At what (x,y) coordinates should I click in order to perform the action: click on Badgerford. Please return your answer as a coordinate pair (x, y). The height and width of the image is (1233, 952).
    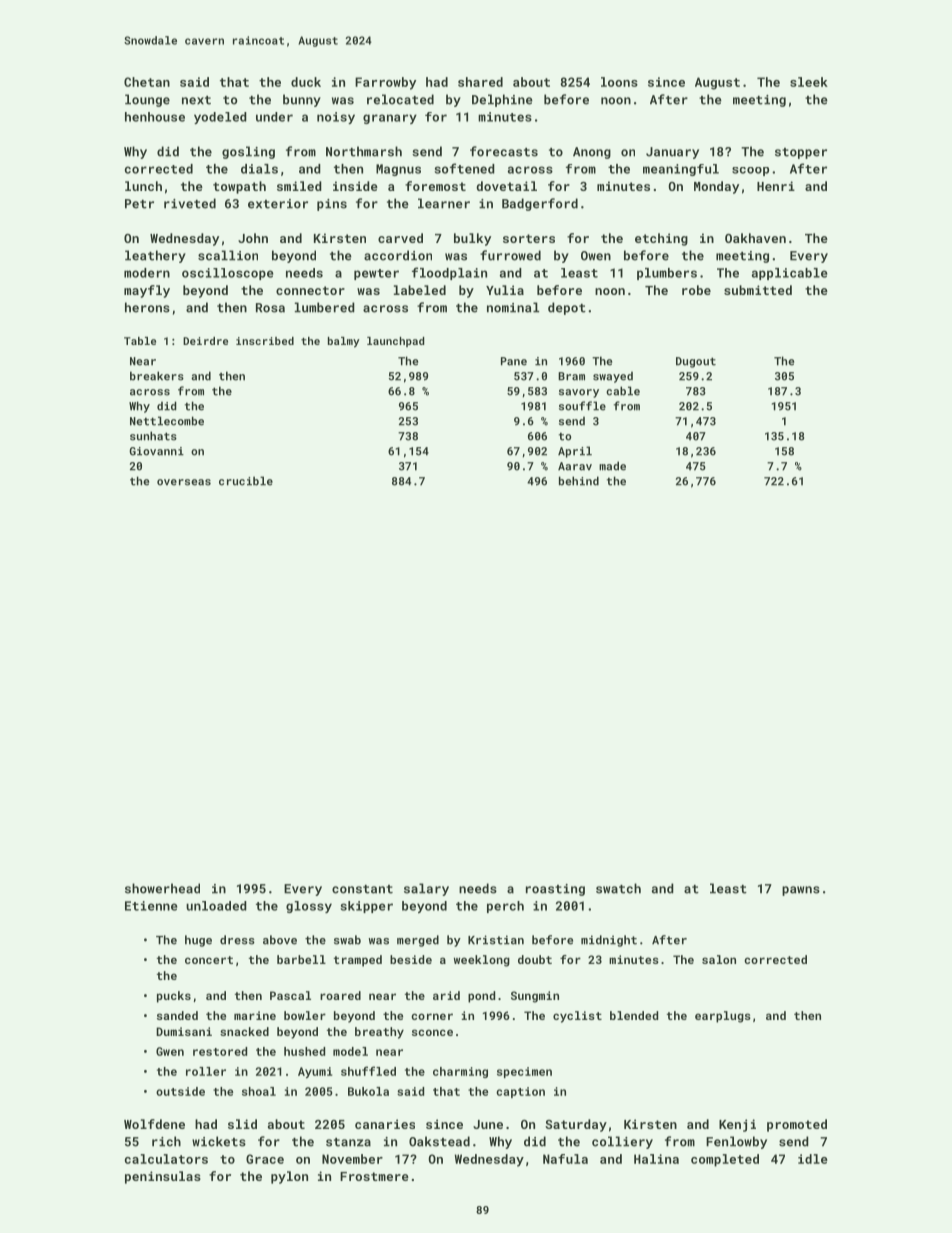
    Looking at the image, I should click on (540, 204).
